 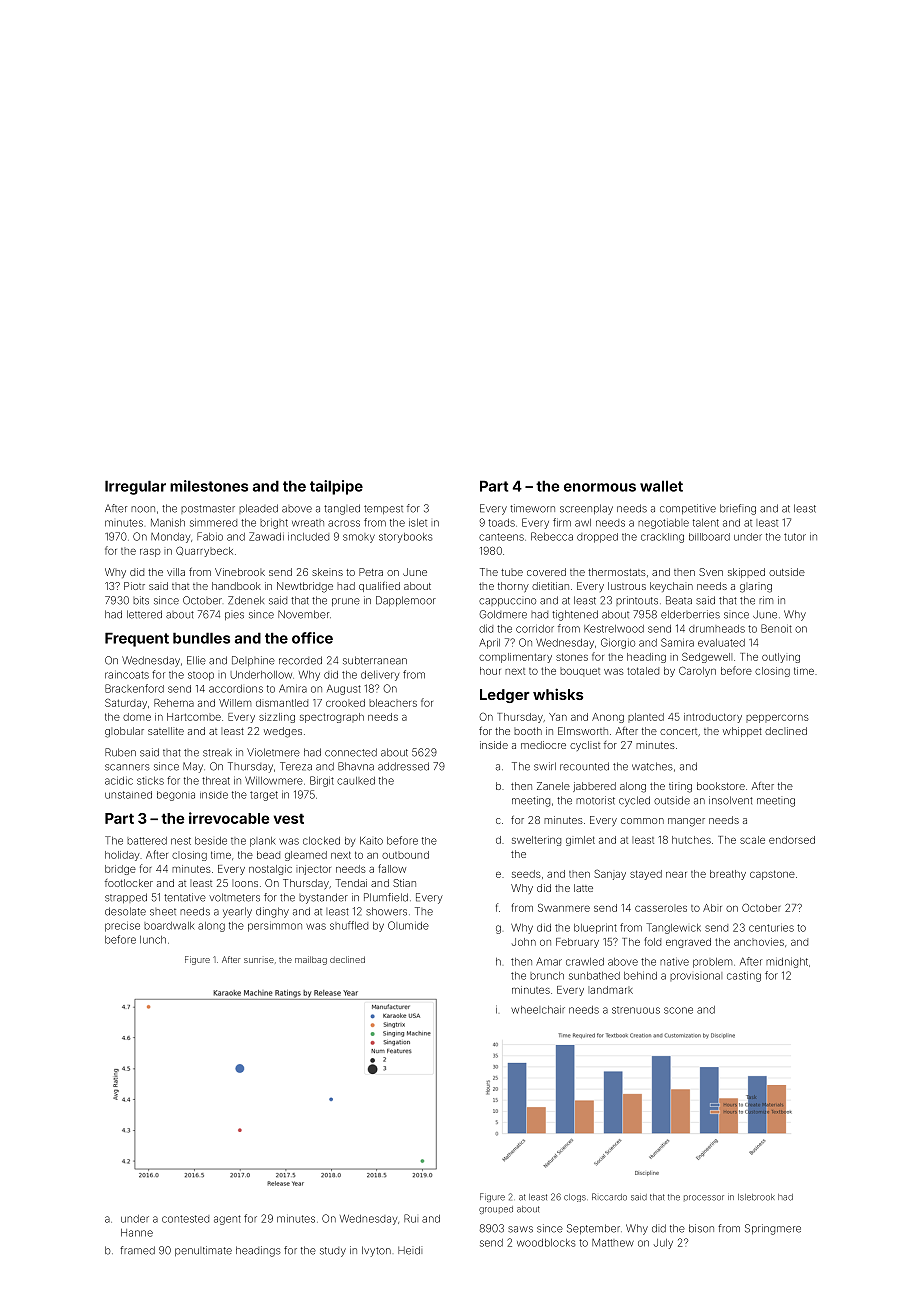 I want to click on wallet, so click(x=661, y=486).
